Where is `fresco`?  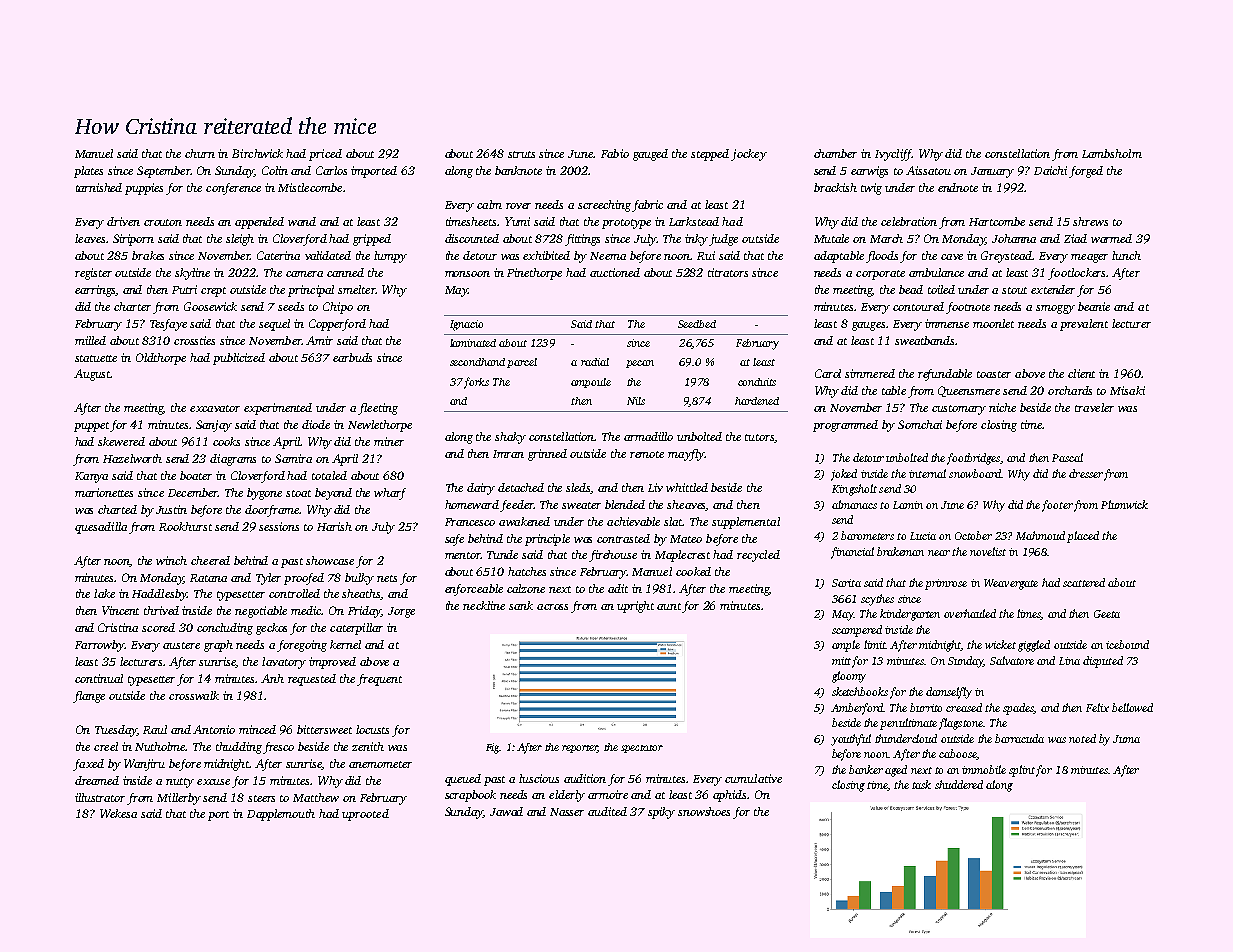 fresco is located at coordinates (278, 748).
